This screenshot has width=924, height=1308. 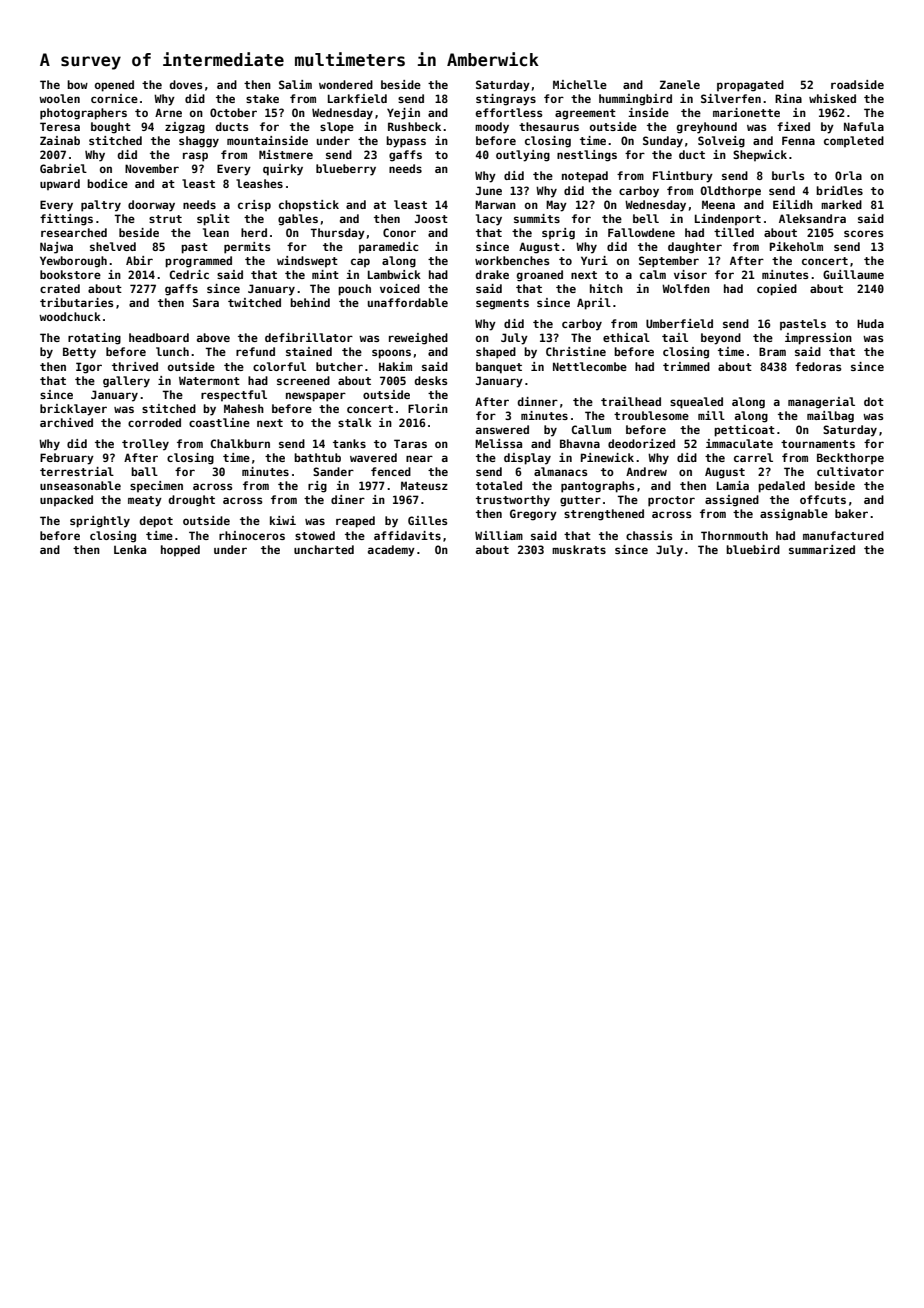 What do you see at coordinates (841, 204) in the screenshot?
I see `marked` at bounding box center [841, 204].
